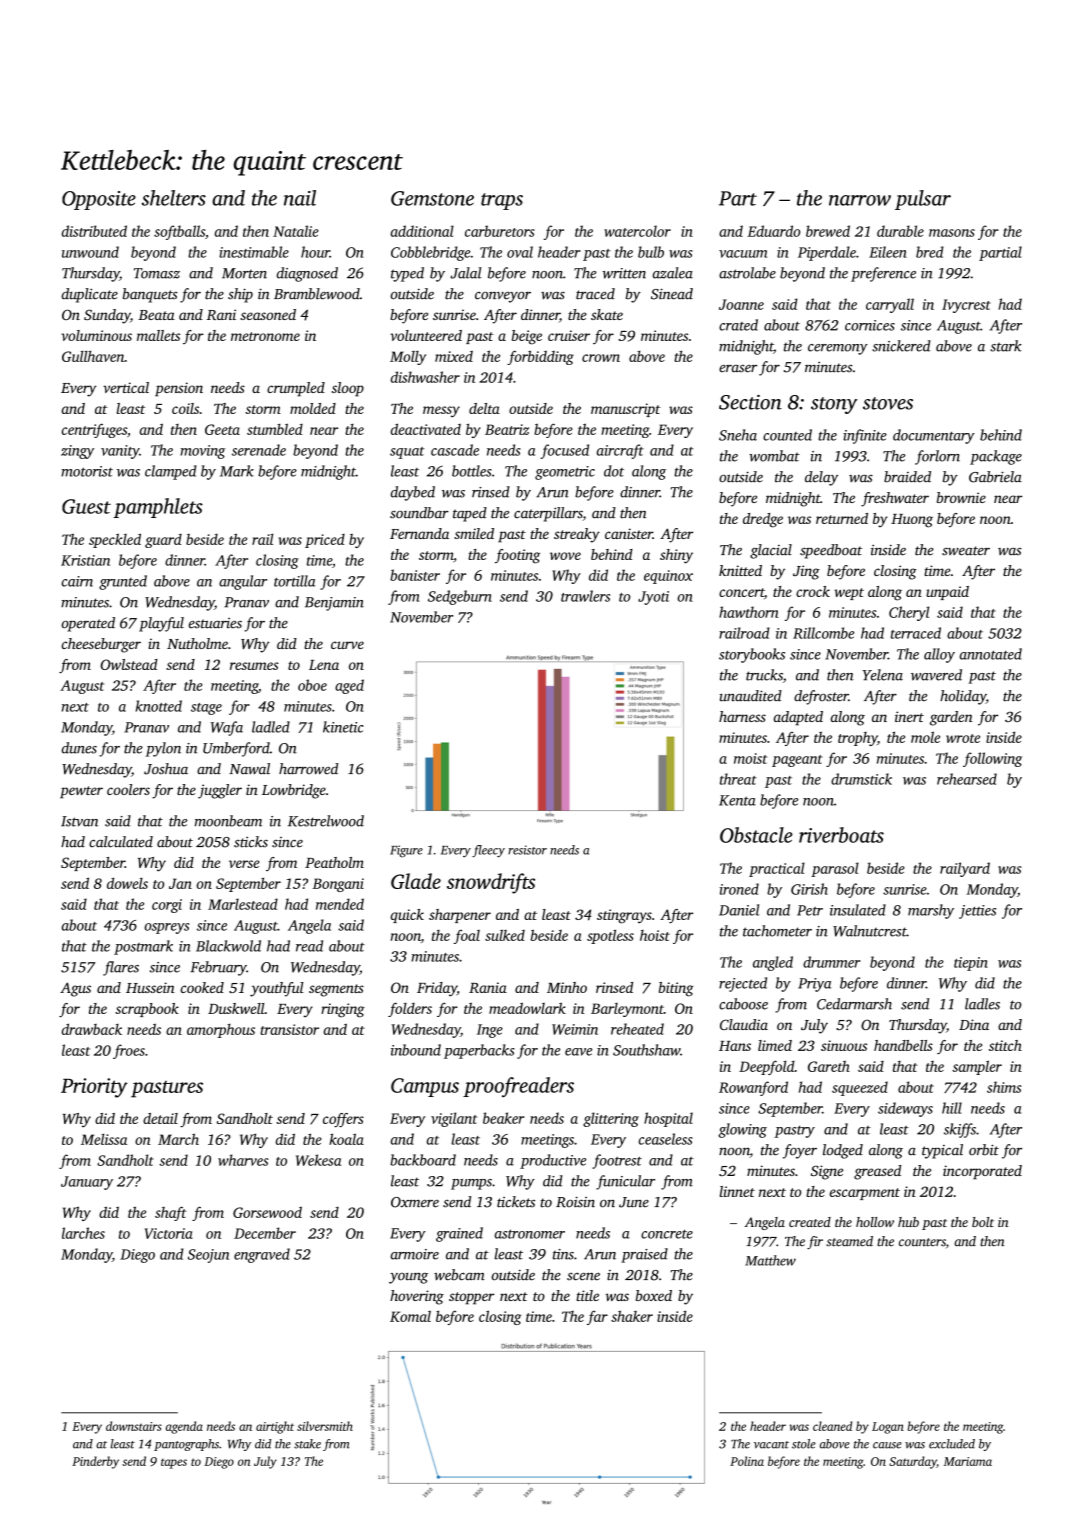 The width and height of the screenshot is (1083, 1531). I want to click on webcam, so click(459, 1275).
